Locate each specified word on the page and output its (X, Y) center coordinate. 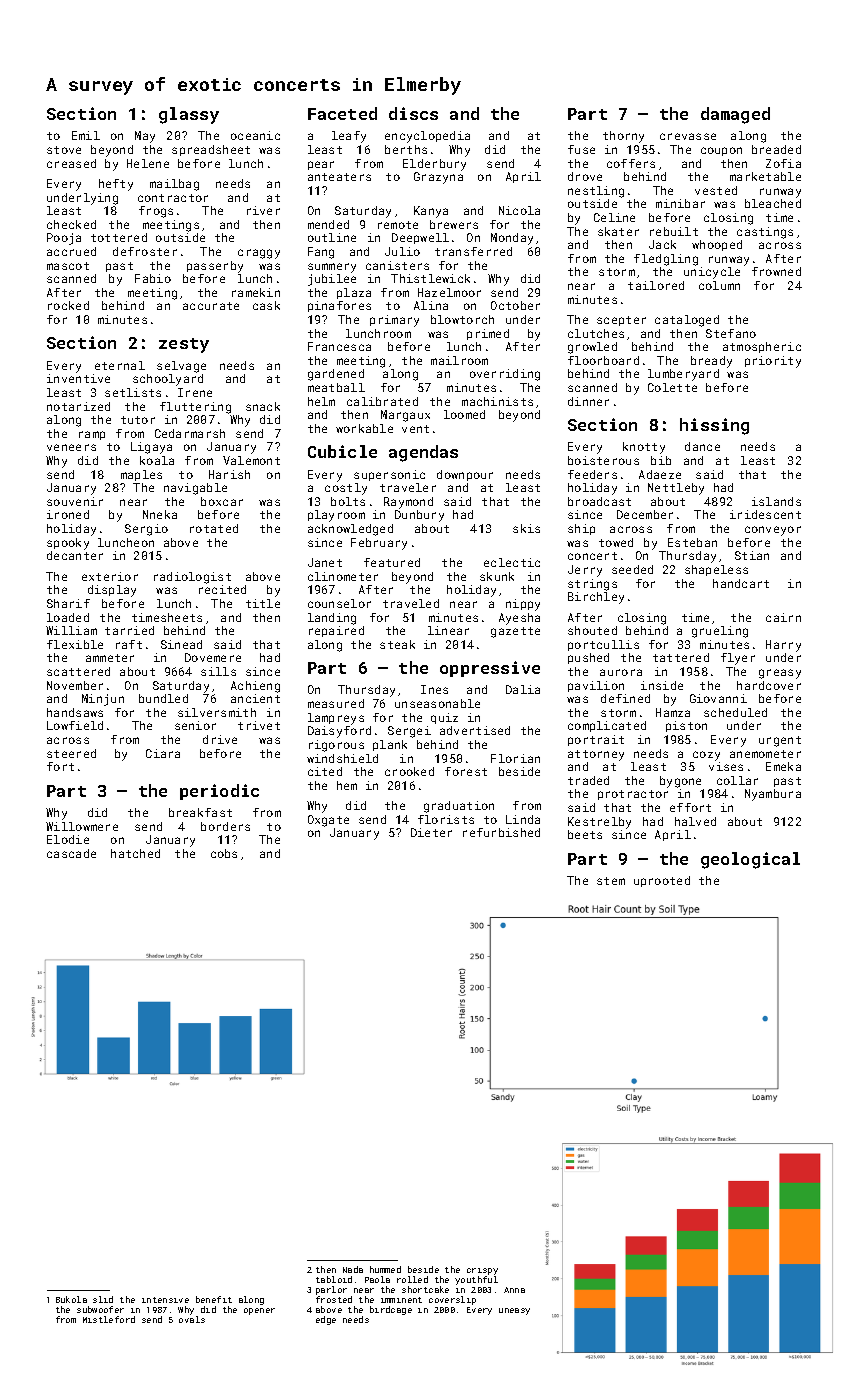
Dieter (431, 832)
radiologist (192, 578)
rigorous (336, 746)
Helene (148, 163)
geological (750, 860)
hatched (135, 853)
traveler (408, 487)
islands (776, 501)
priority (773, 362)
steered (71, 753)
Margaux (405, 416)
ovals (192, 1319)
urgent (780, 741)
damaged (735, 115)
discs (413, 113)
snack (263, 406)
